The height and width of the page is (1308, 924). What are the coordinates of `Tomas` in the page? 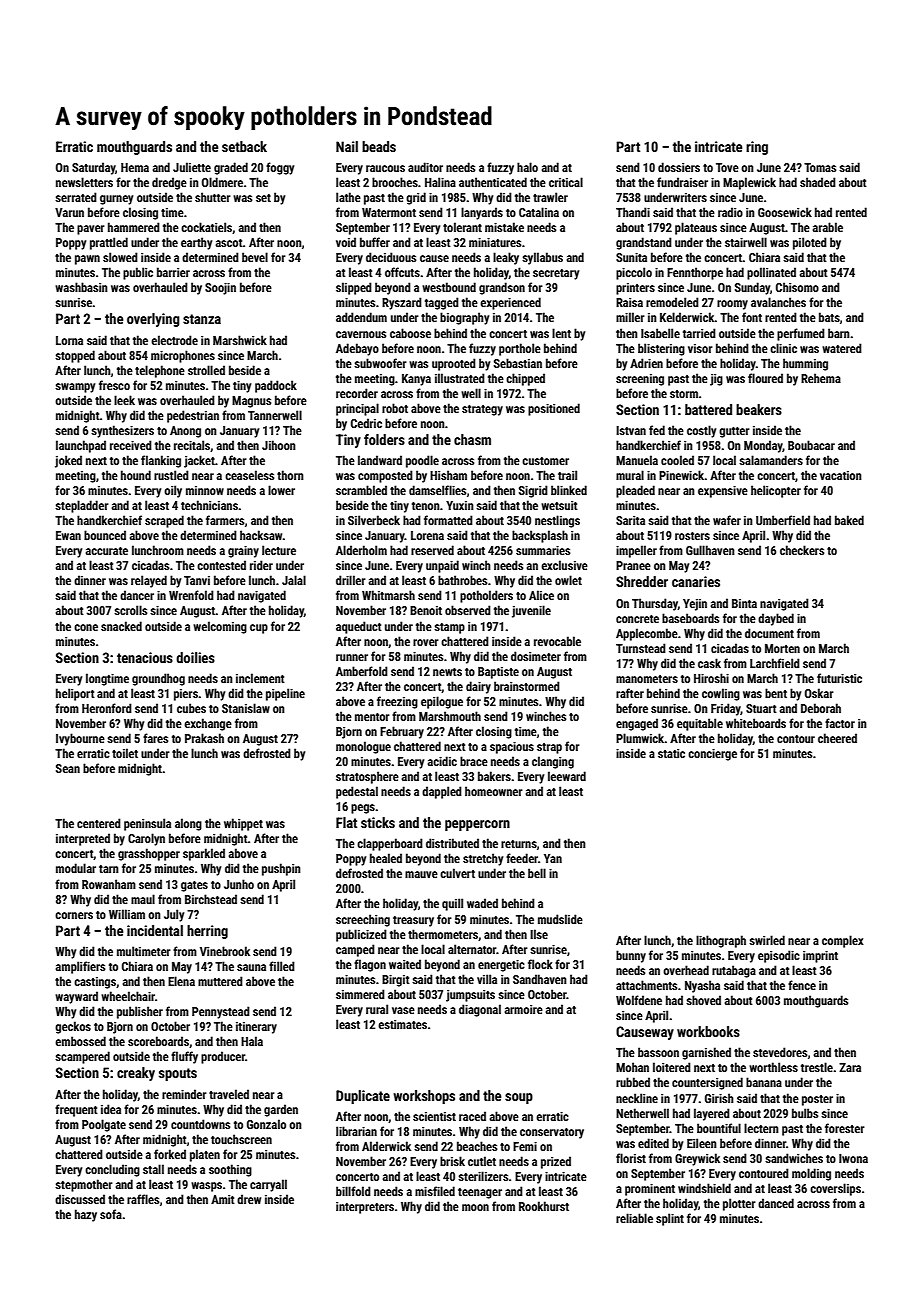 It's located at (820, 167).
